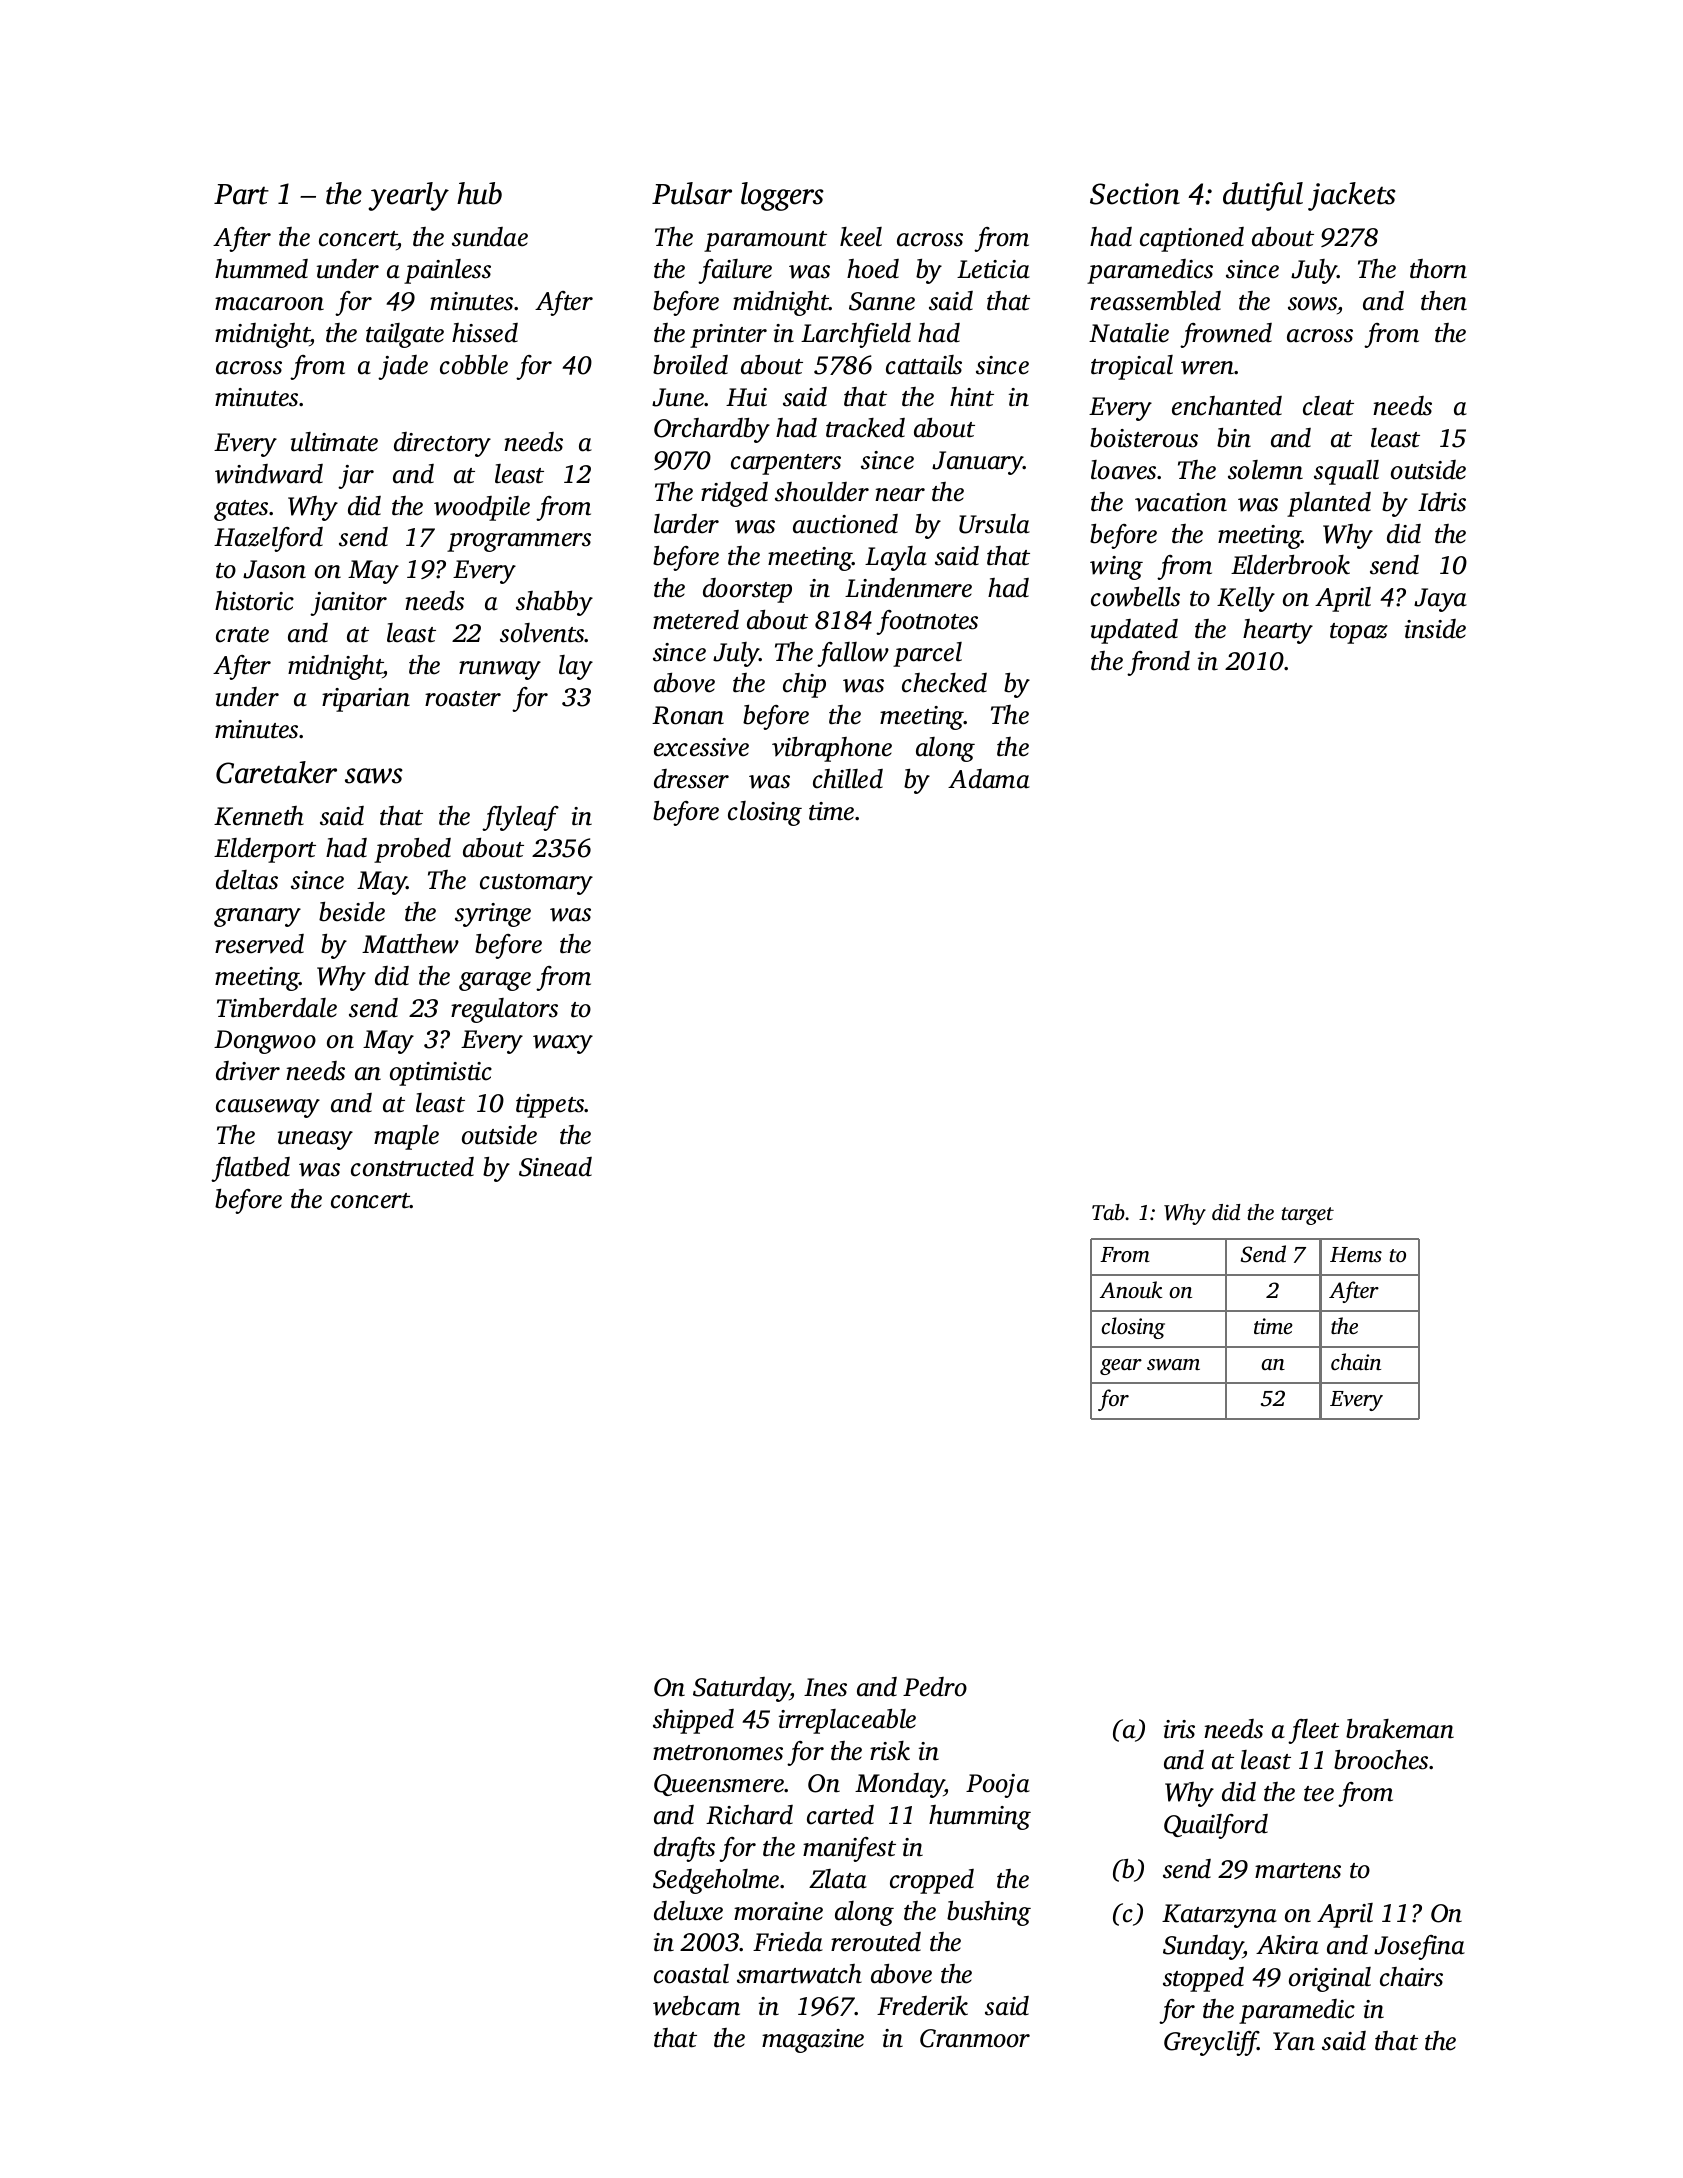 The image size is (1683, 2178). I want to click on moraine, so click(778, 1911).
